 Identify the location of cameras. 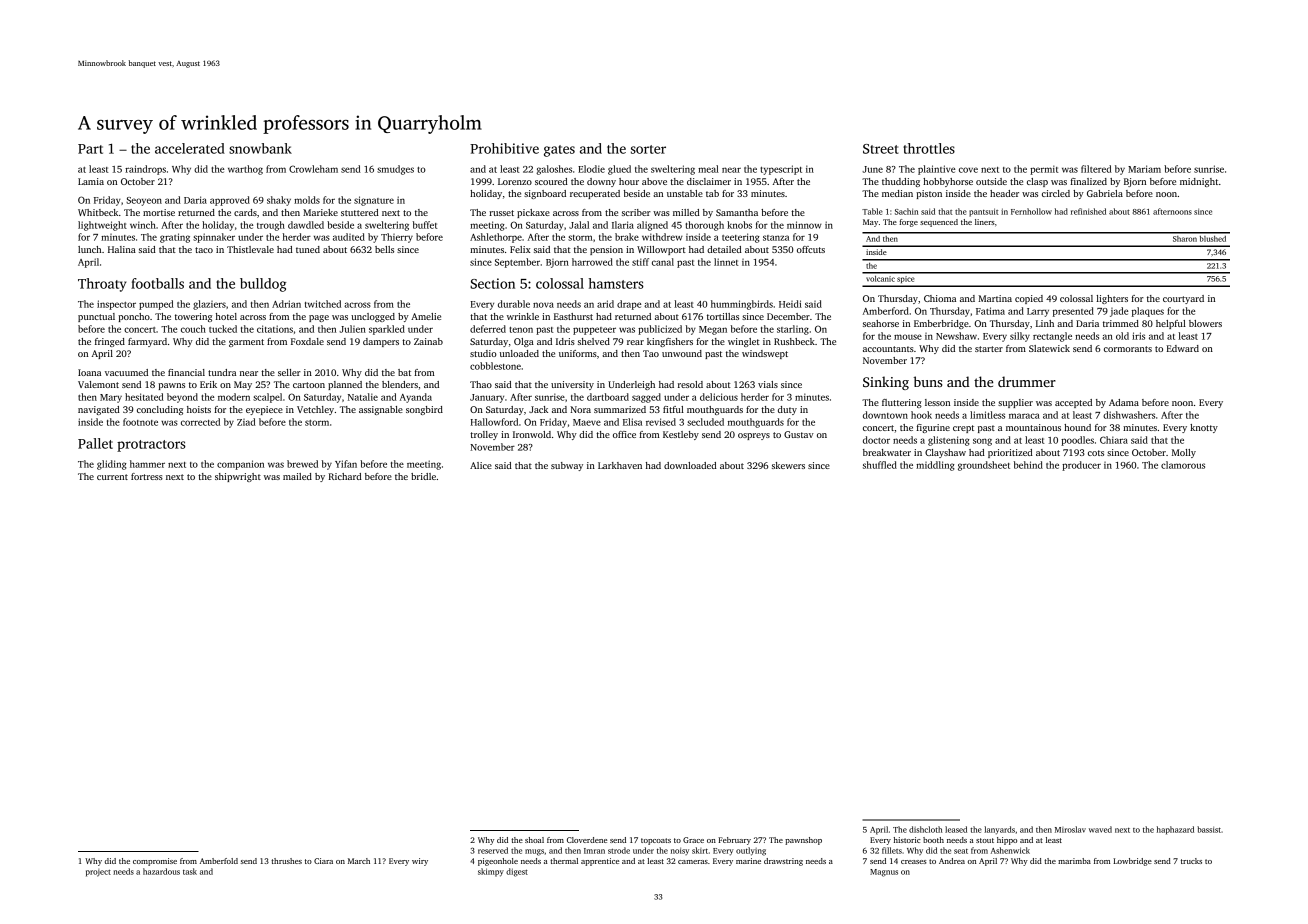
(693, 862).
